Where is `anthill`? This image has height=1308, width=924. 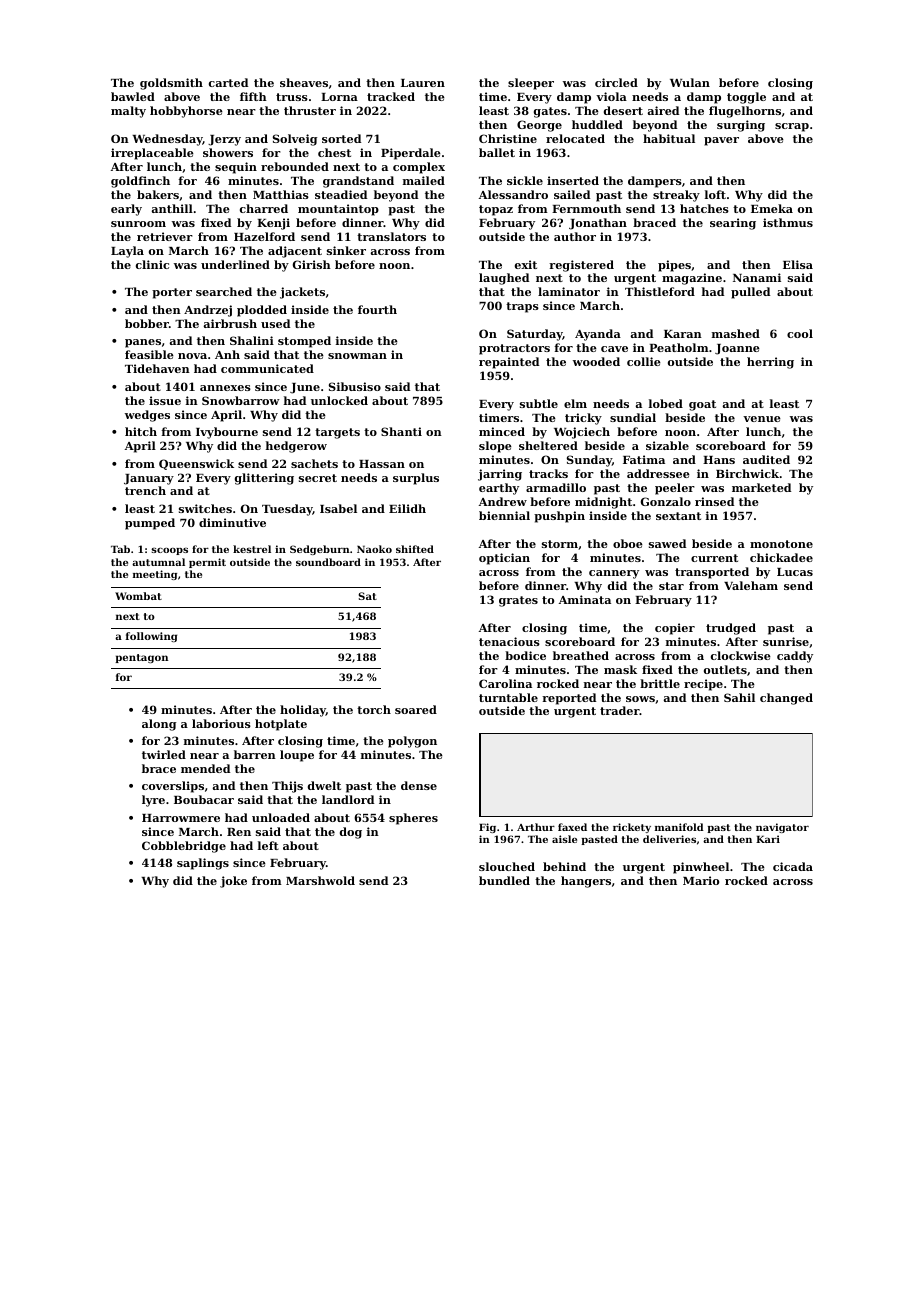 anthill is located at coordinates (172, 208).
